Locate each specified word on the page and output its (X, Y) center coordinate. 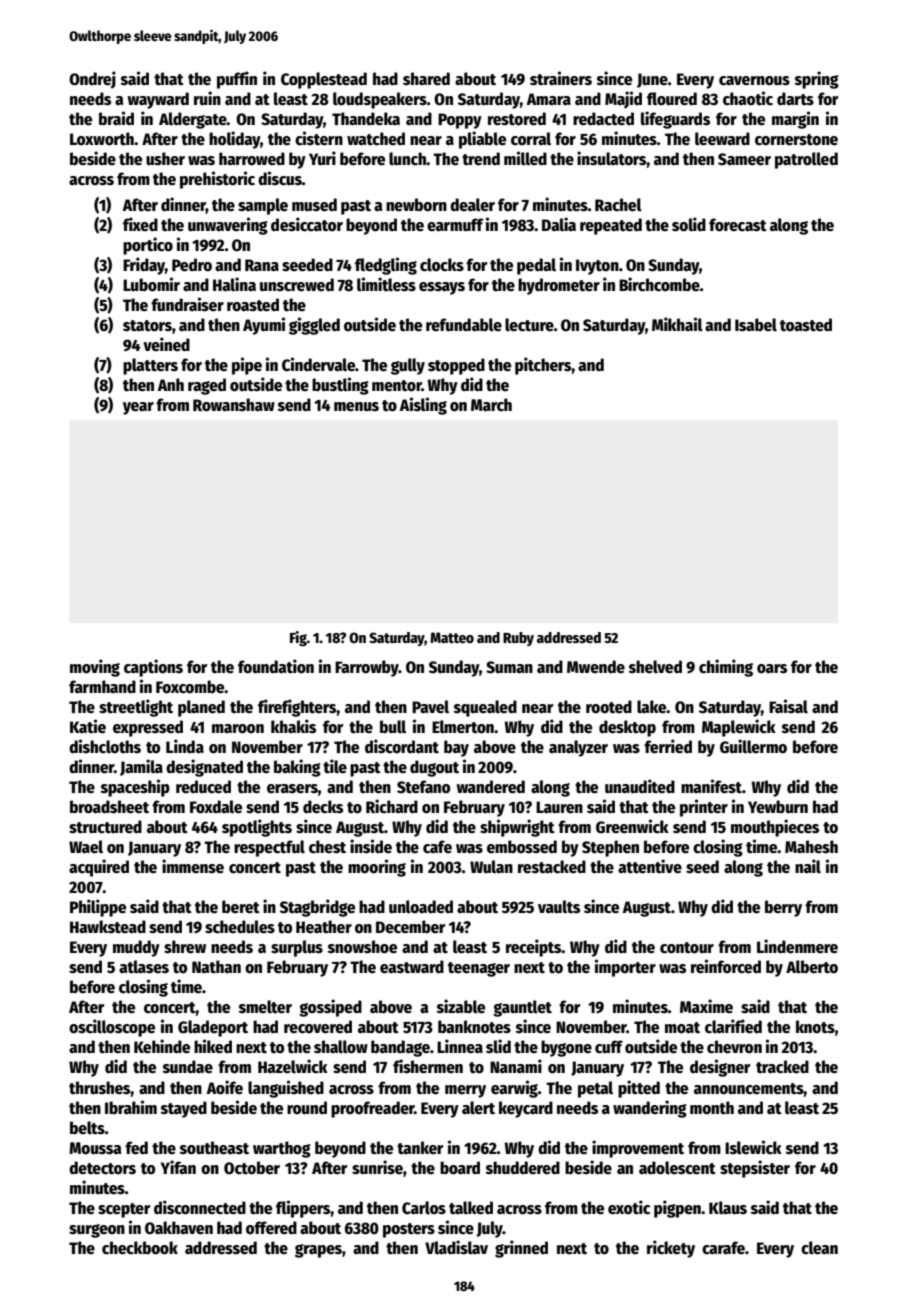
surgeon (97, 1231)
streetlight (136, 708)
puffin (237, 80)
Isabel (756, 325)
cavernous (754, 81)
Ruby (518, 639)
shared (426, 79)
